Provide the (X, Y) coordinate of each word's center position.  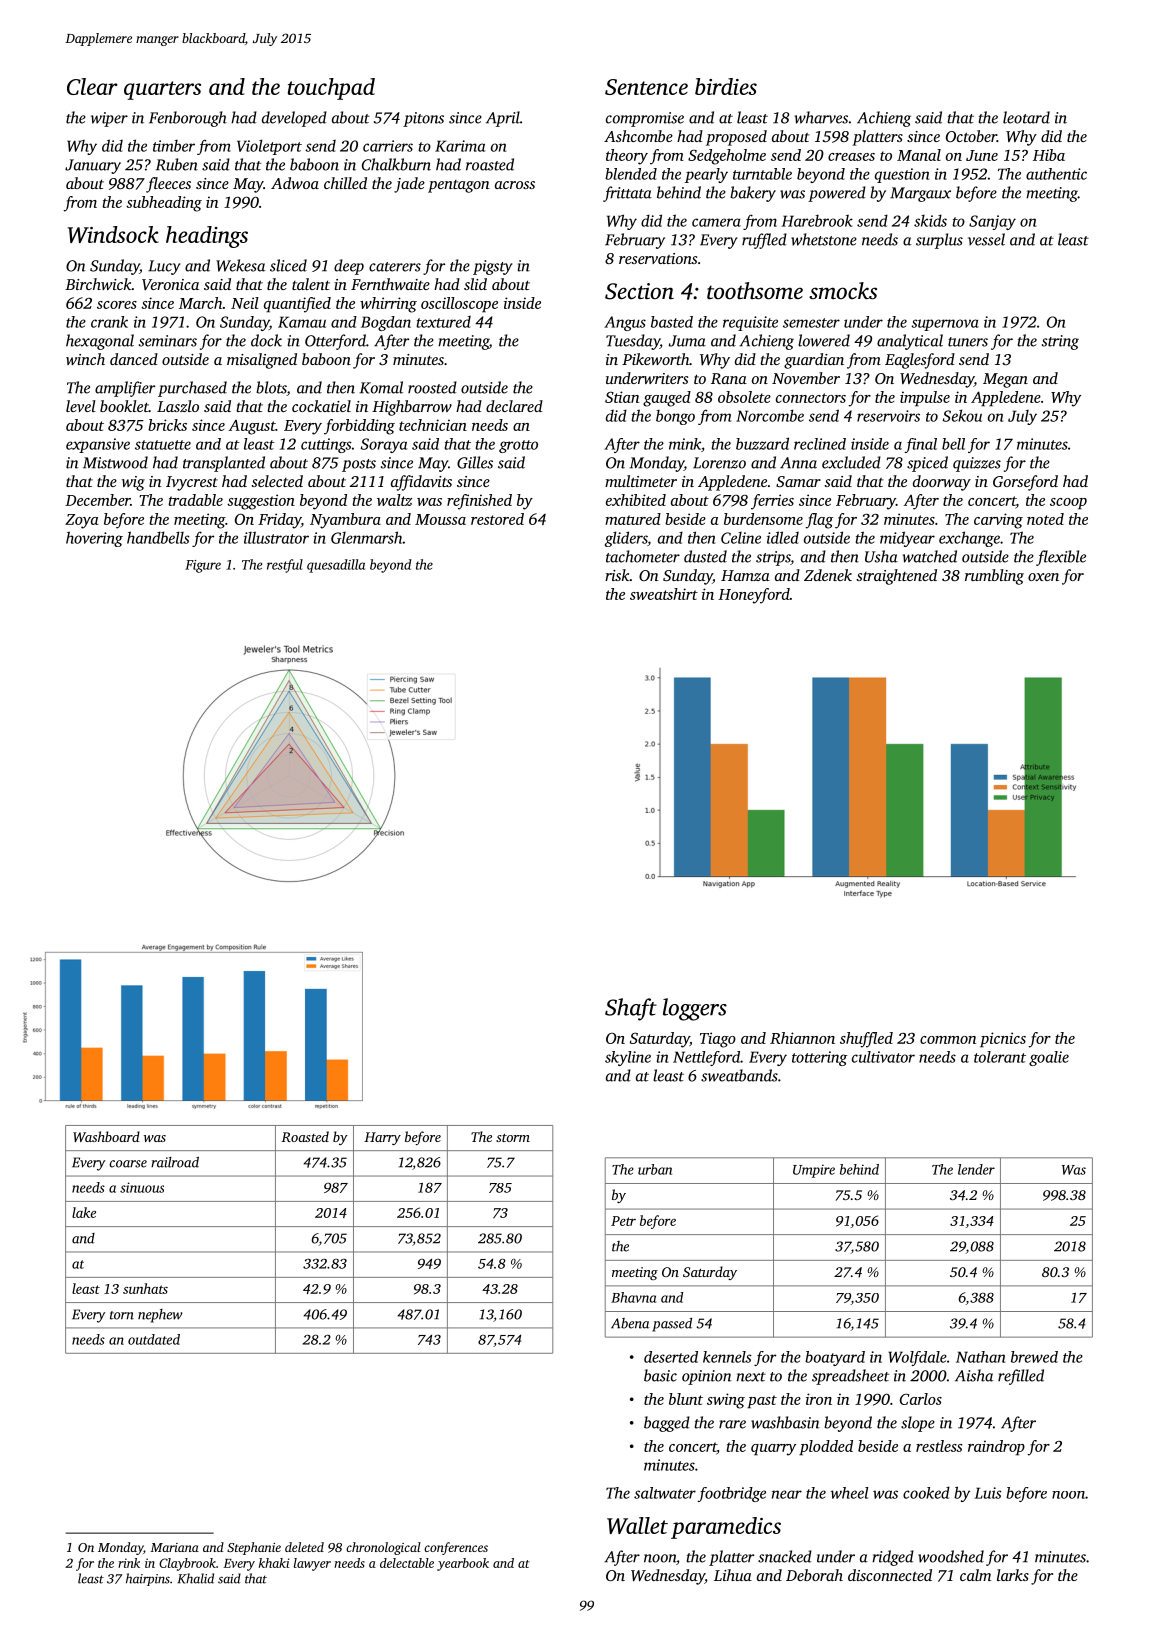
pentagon (459, 186)
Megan (1005, 380)
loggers (695, 1009)
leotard (1026, 117)
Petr (623, 1221)
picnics (1003, 1040)
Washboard (106, 1136)
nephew (160, 1316)
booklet (124, 406)
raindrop (996, 1448)
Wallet (637, 1525)
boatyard (835, 1358)
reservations (658, 258)
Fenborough (188, 119)
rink (129, 1563)
